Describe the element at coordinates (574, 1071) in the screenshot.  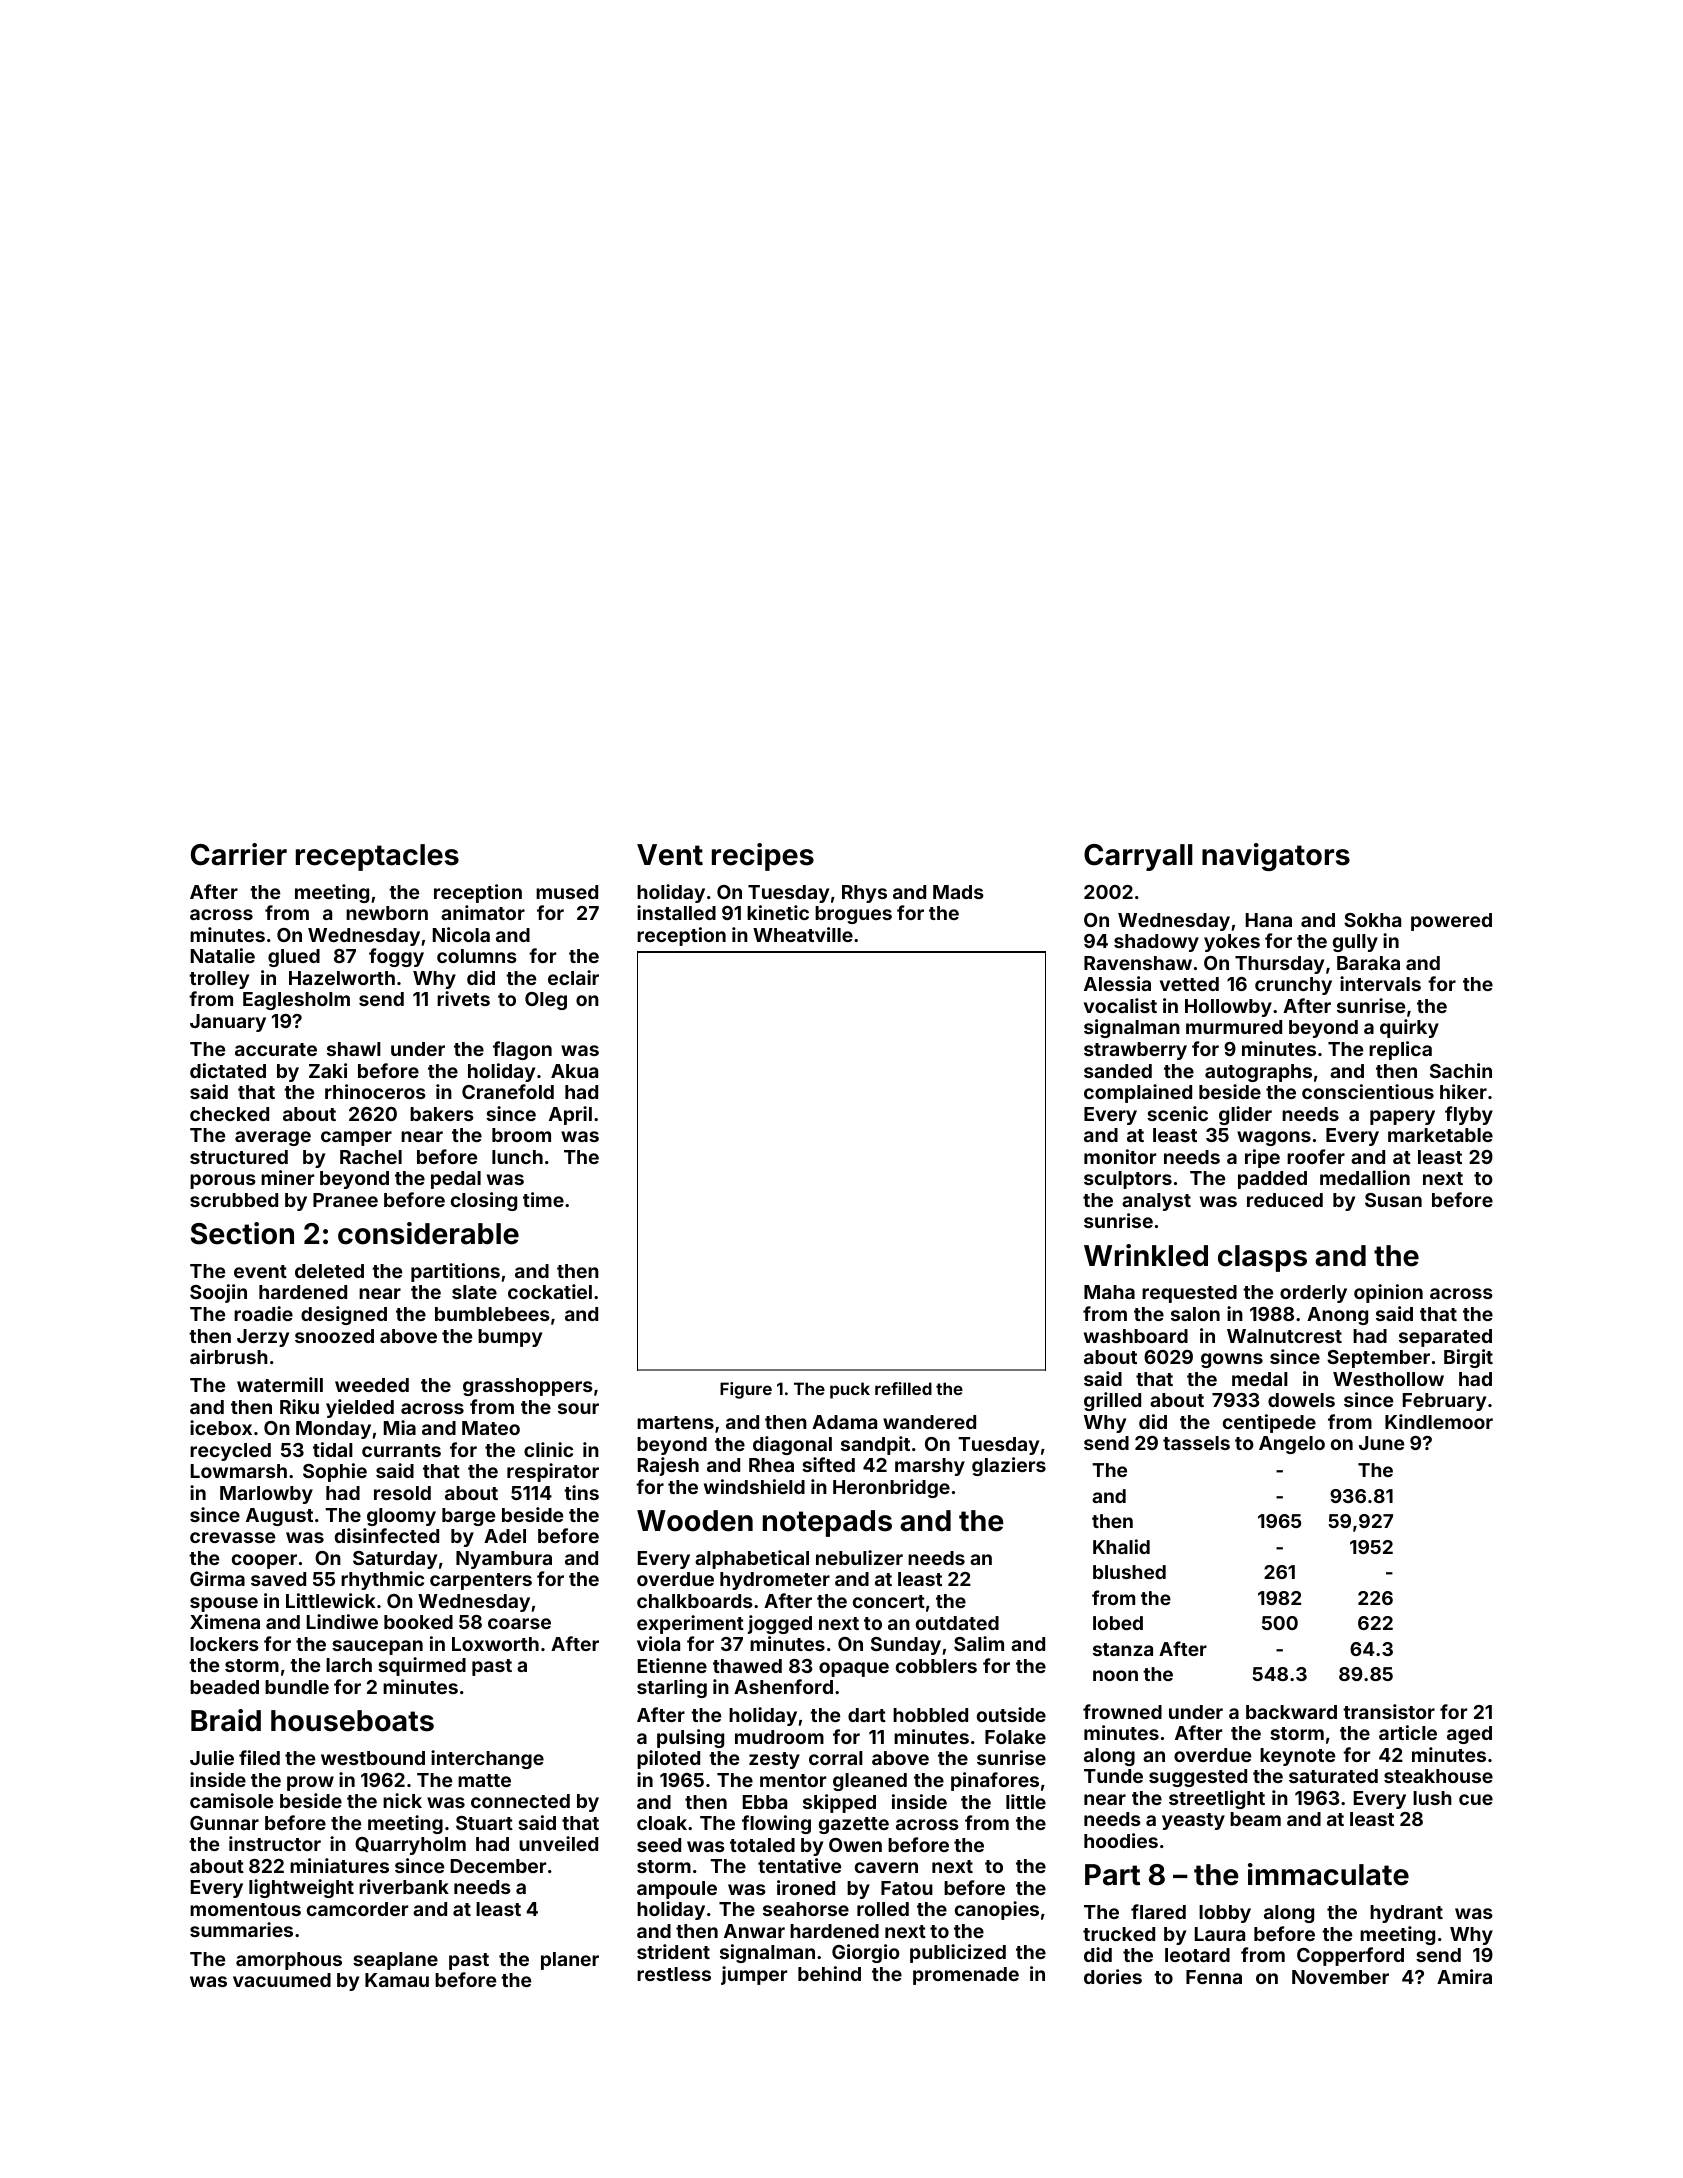
I see `Akua` at that location.
